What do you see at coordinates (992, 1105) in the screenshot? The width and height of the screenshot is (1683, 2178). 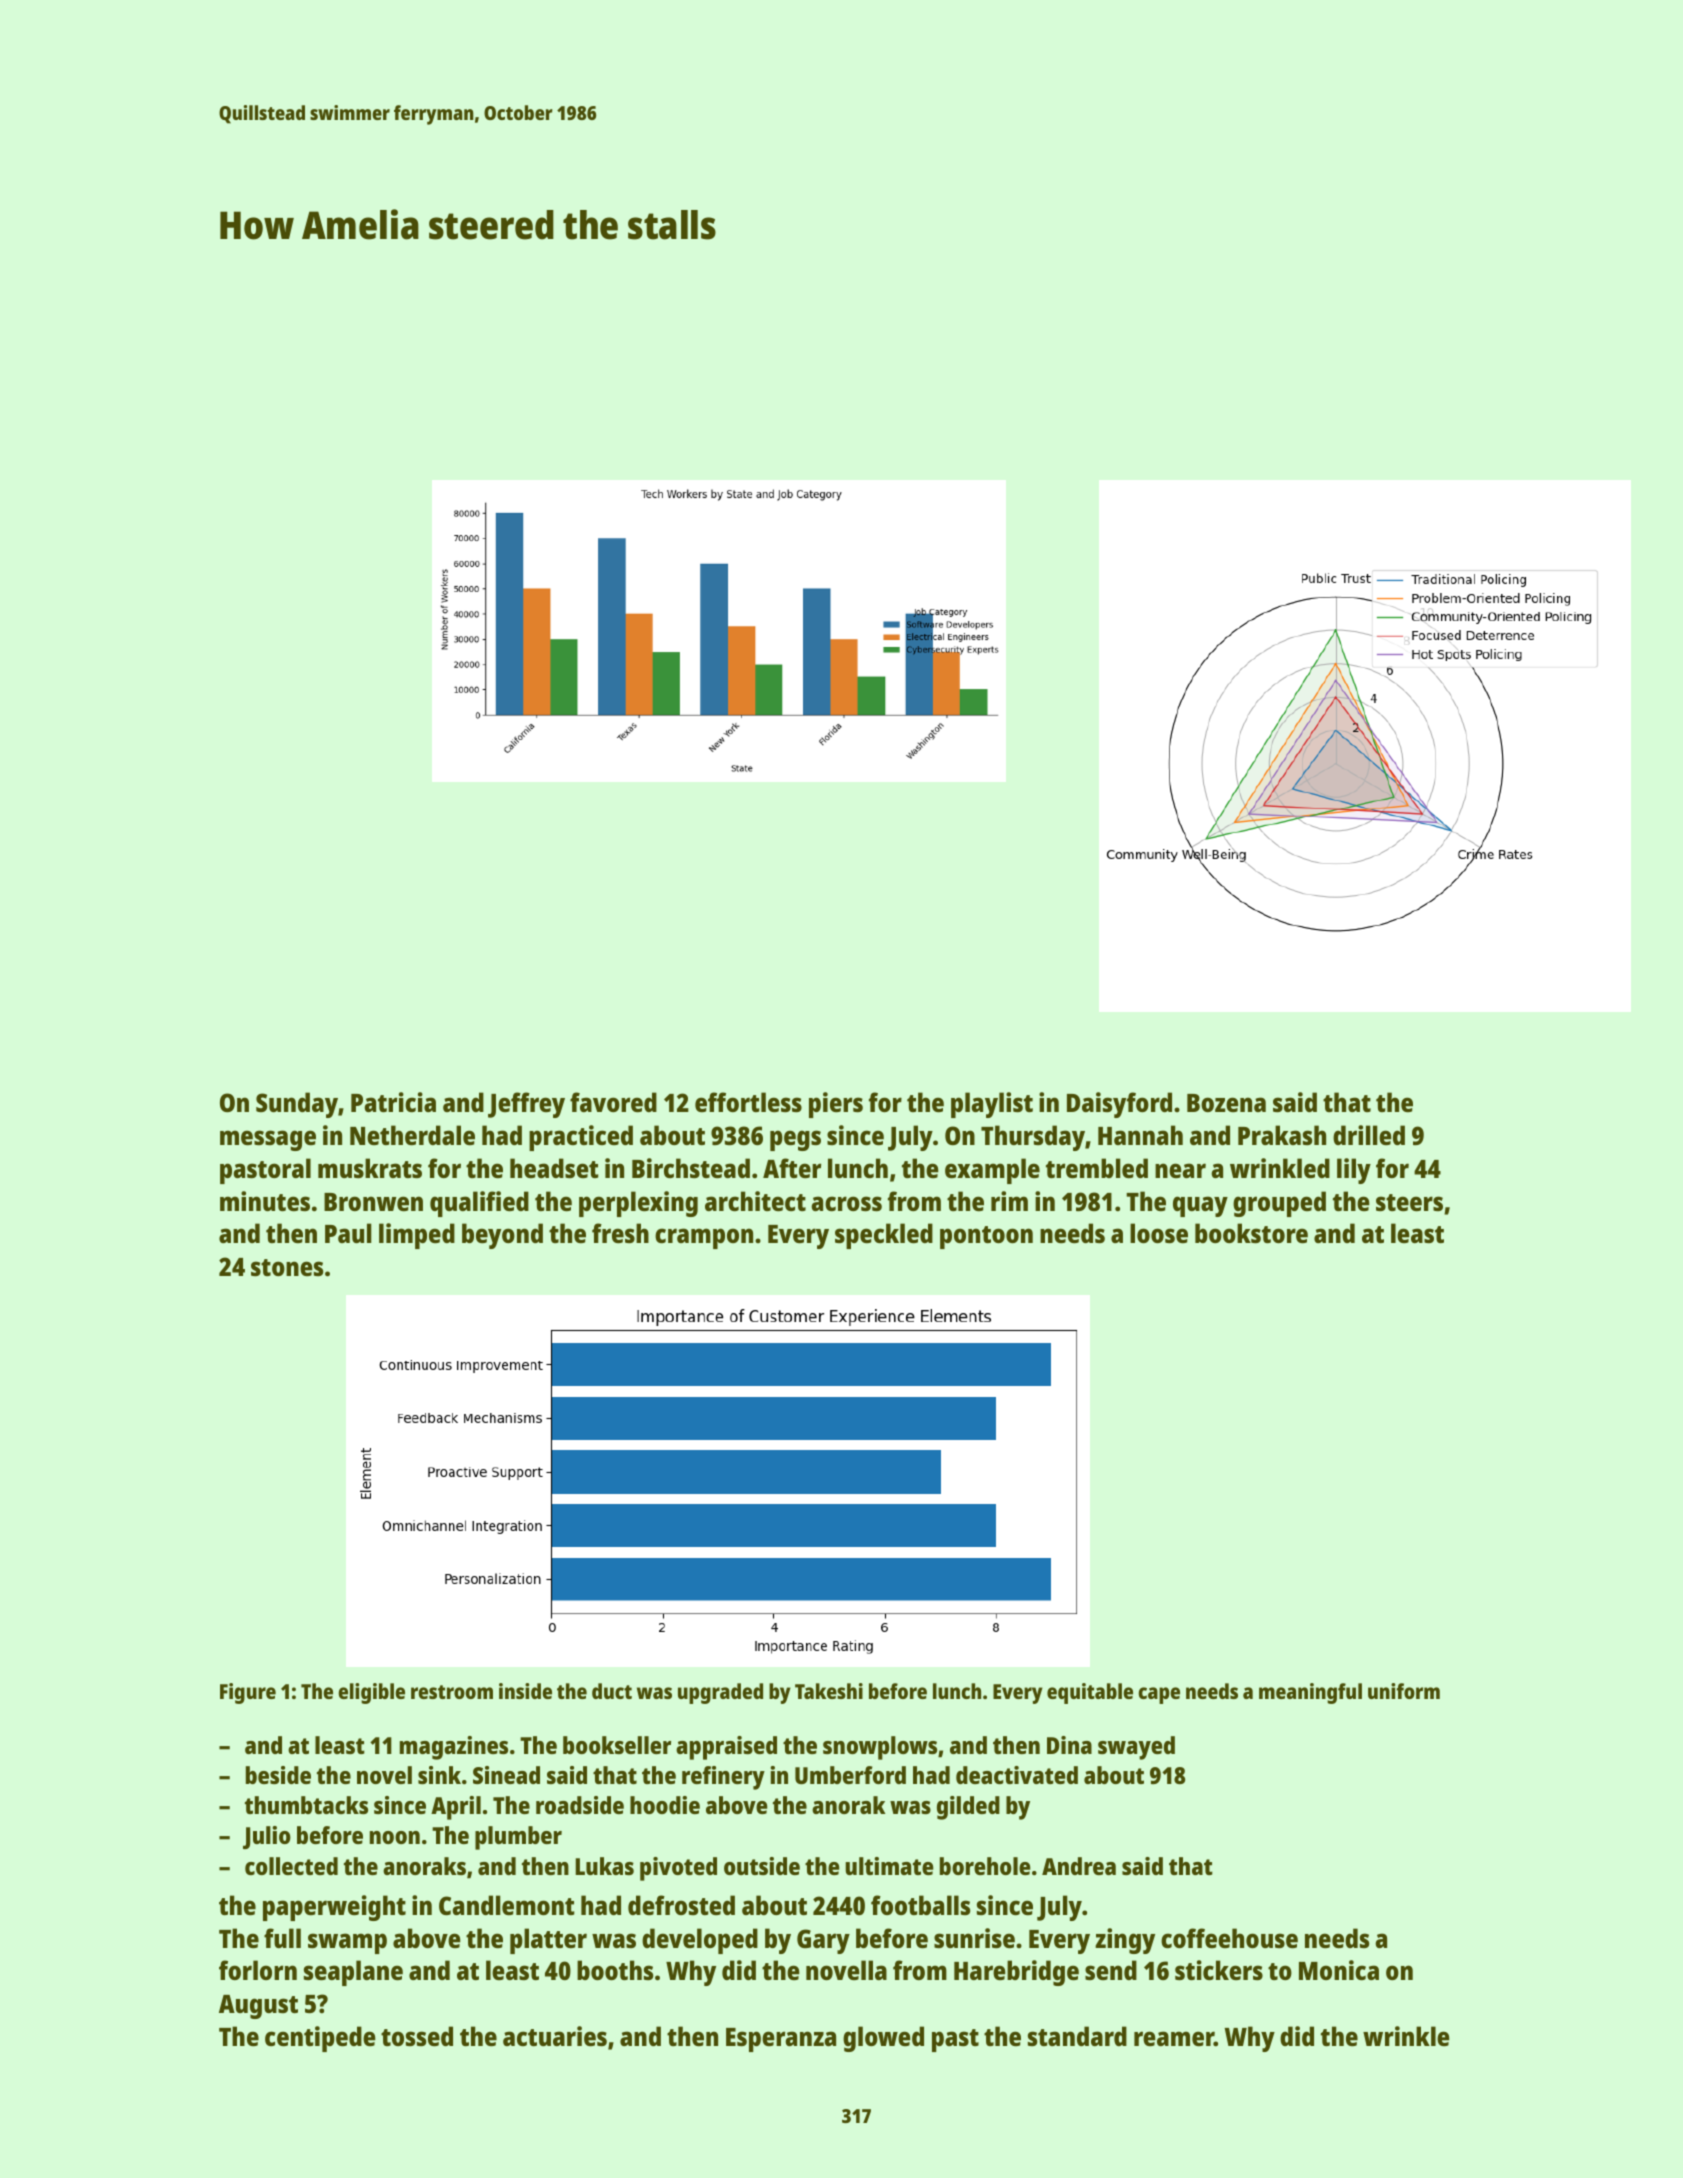 I see `playlist` at bounding box center [992, 1105].
